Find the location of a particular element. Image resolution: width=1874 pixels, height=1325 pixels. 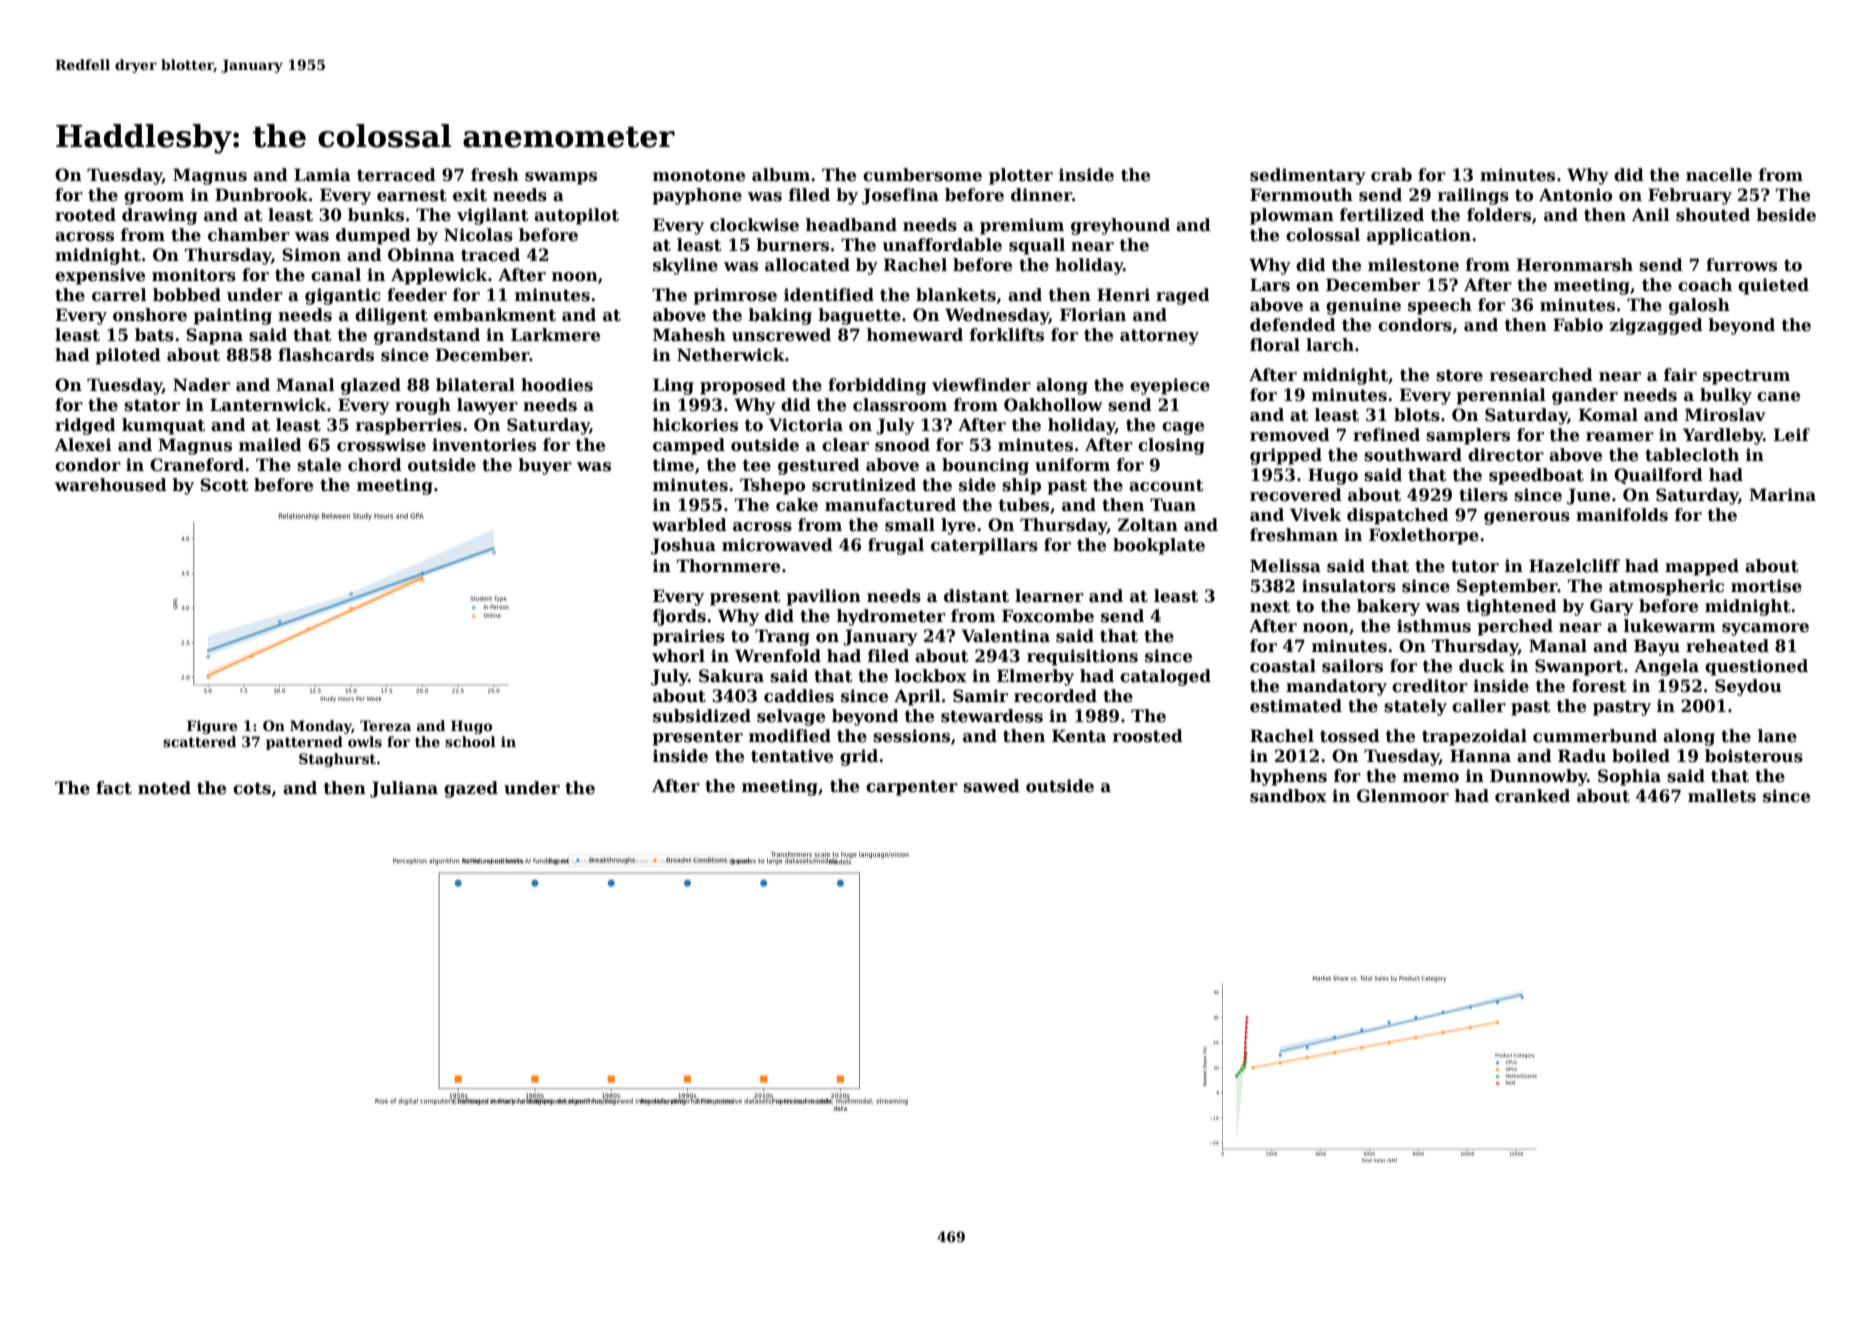

Heronmarsh is located at coordinates (1574, 265).
